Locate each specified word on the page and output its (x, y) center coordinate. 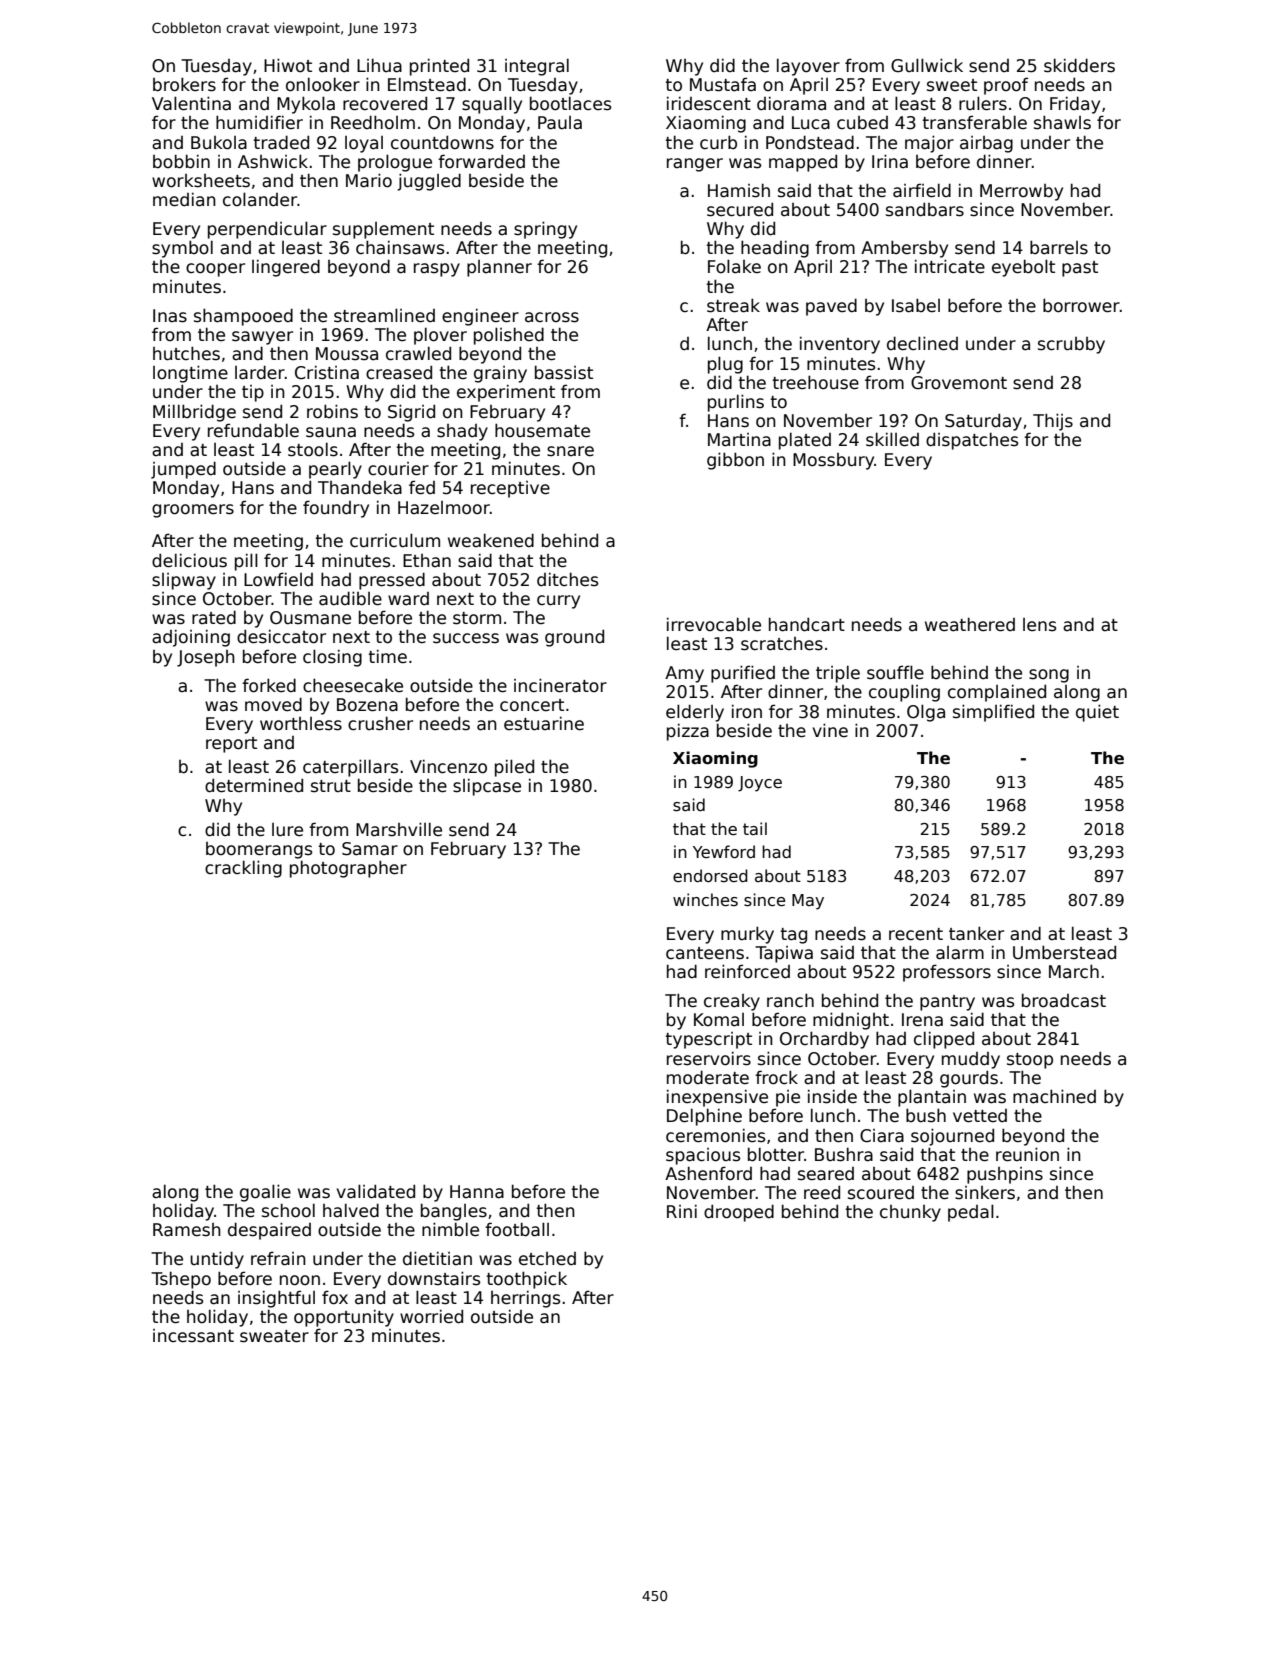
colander (260, 199)
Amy (684, 674)
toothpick (526, 1280)
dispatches (972, 441)
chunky (910, 1213)
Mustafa (723, 84)
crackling (243, 869)
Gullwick (927, 65)
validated (376, 1191)
